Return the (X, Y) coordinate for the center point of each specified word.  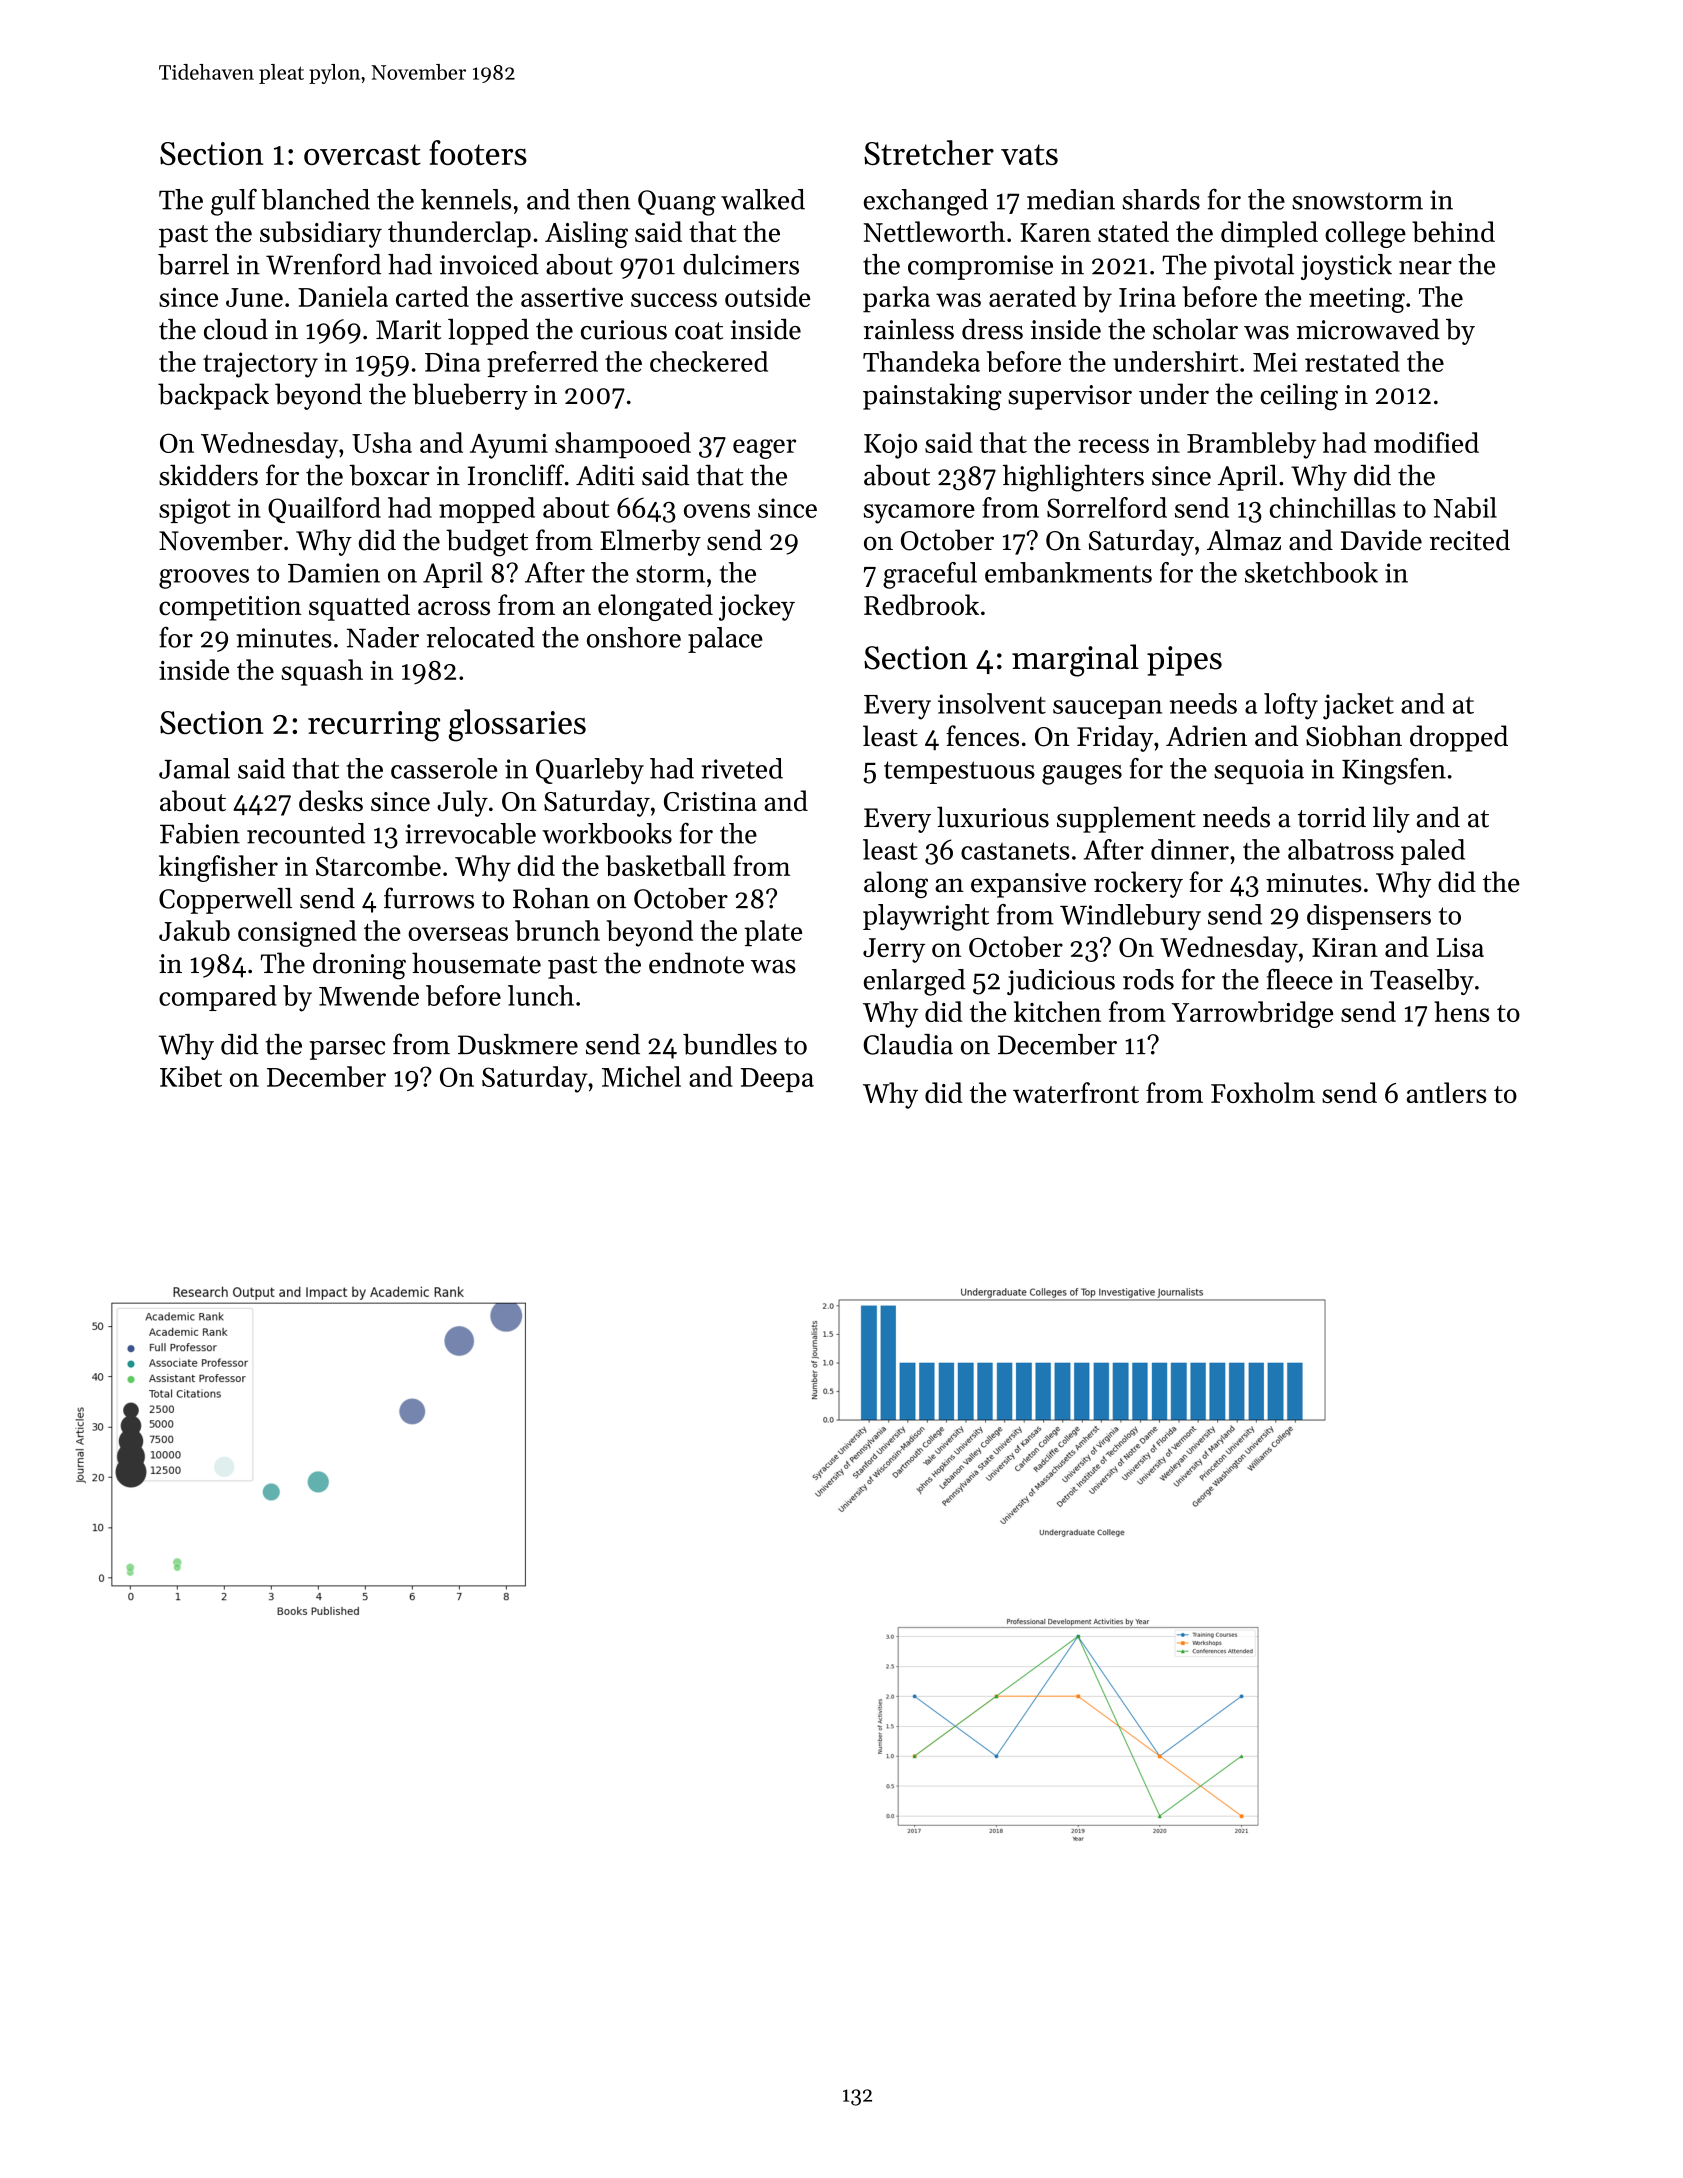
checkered (709, 361)
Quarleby (590, 771)
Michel (641, 1076)
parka (896, 299)
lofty (1291, 706)
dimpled (1269, 234)
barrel (193, 264)
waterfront (1076, 1092)
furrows (429, 898)
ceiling (1299, 397)
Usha (382, 442)
